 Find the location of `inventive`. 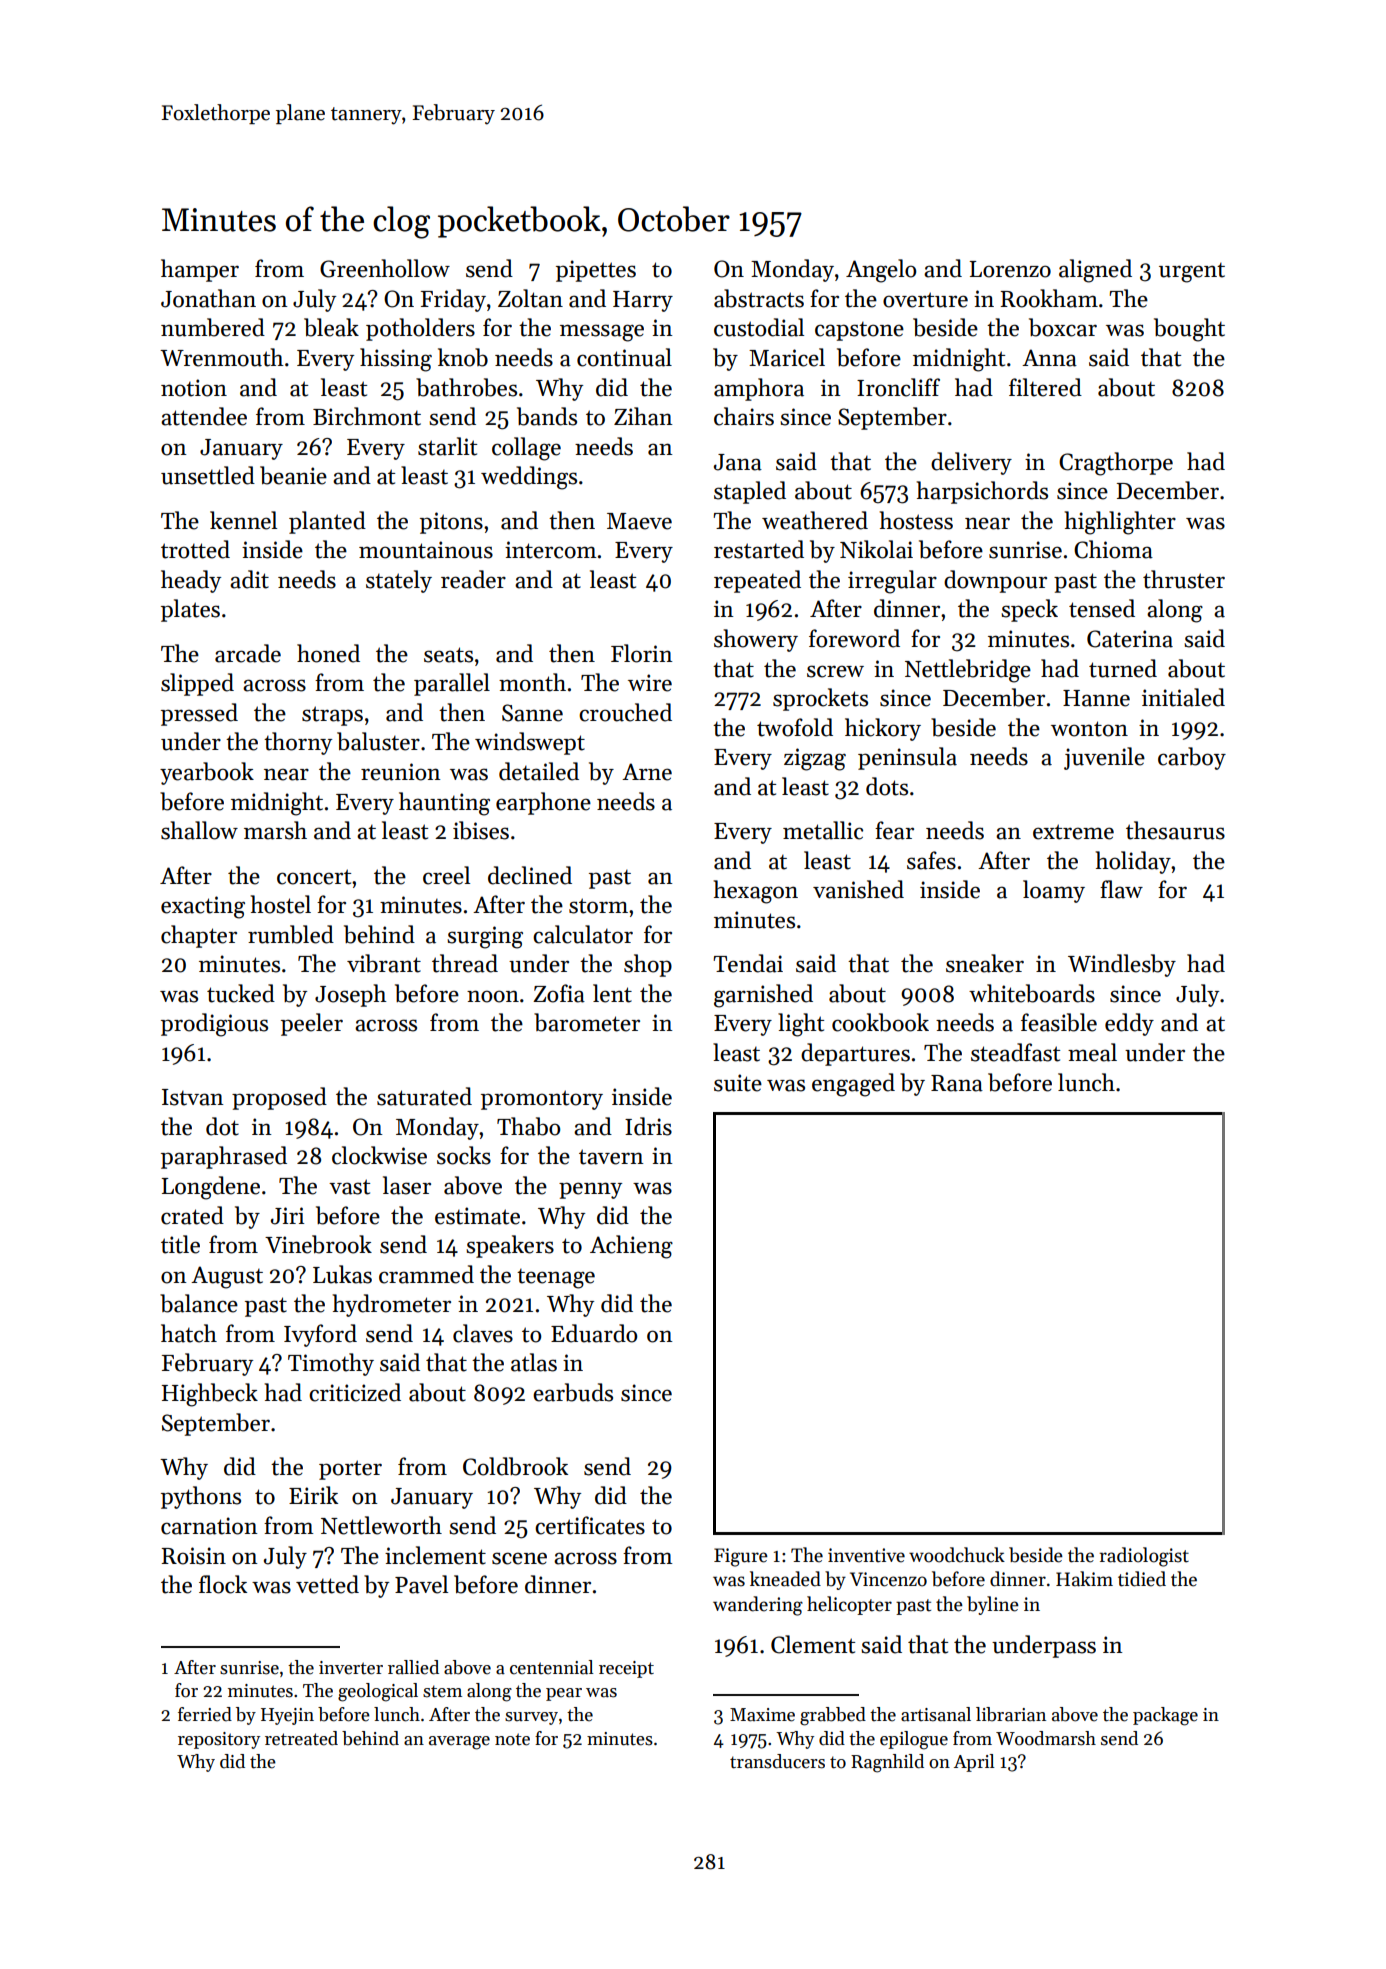

inventive is located at coordinates (866, 1555).
